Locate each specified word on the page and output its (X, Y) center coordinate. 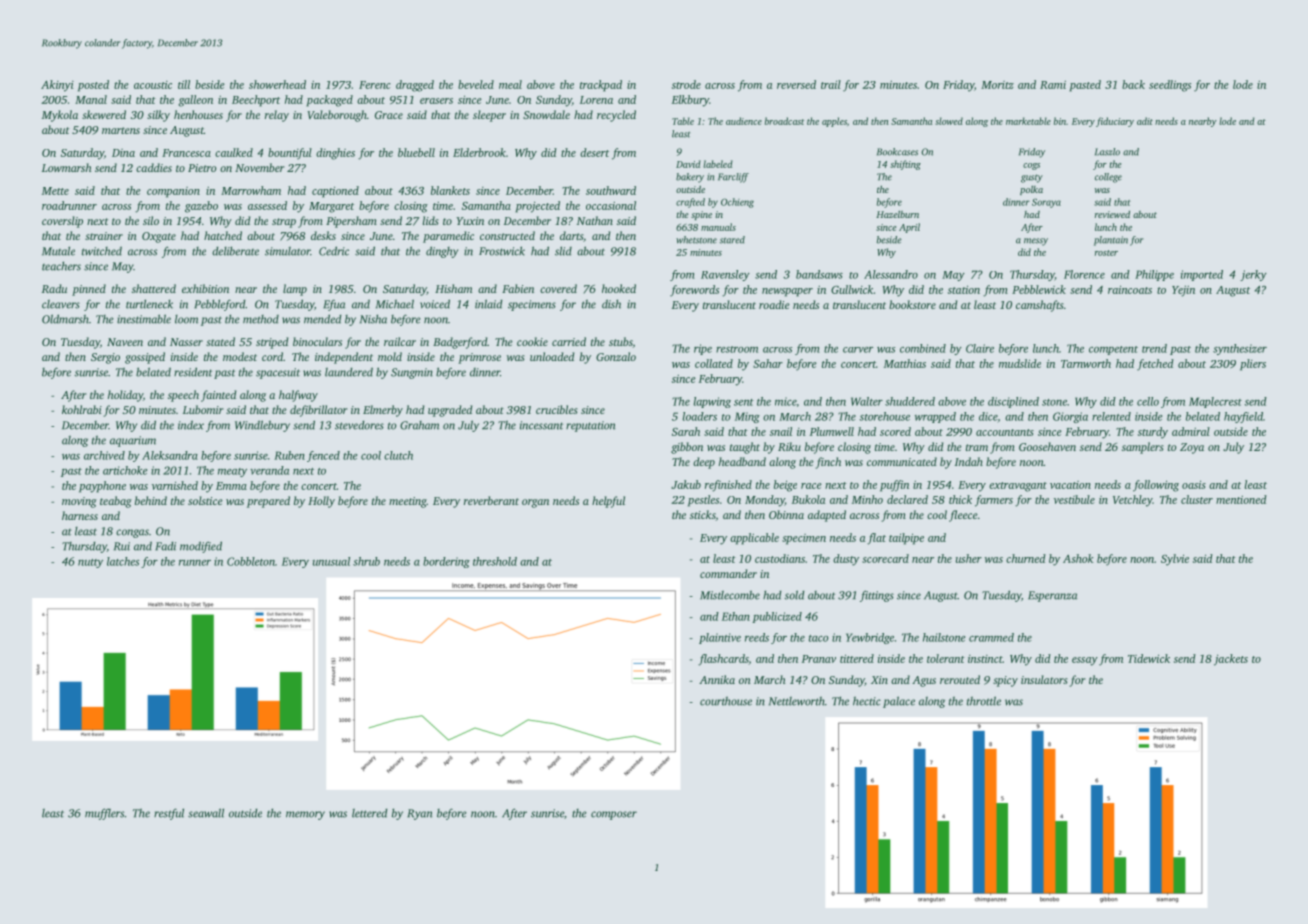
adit (1145, 121)
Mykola (60, 116)
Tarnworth (1086, 363)
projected (537, 207)
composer (614, 815)
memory (305, 815)
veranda (269, 470)
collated (714, 363)
